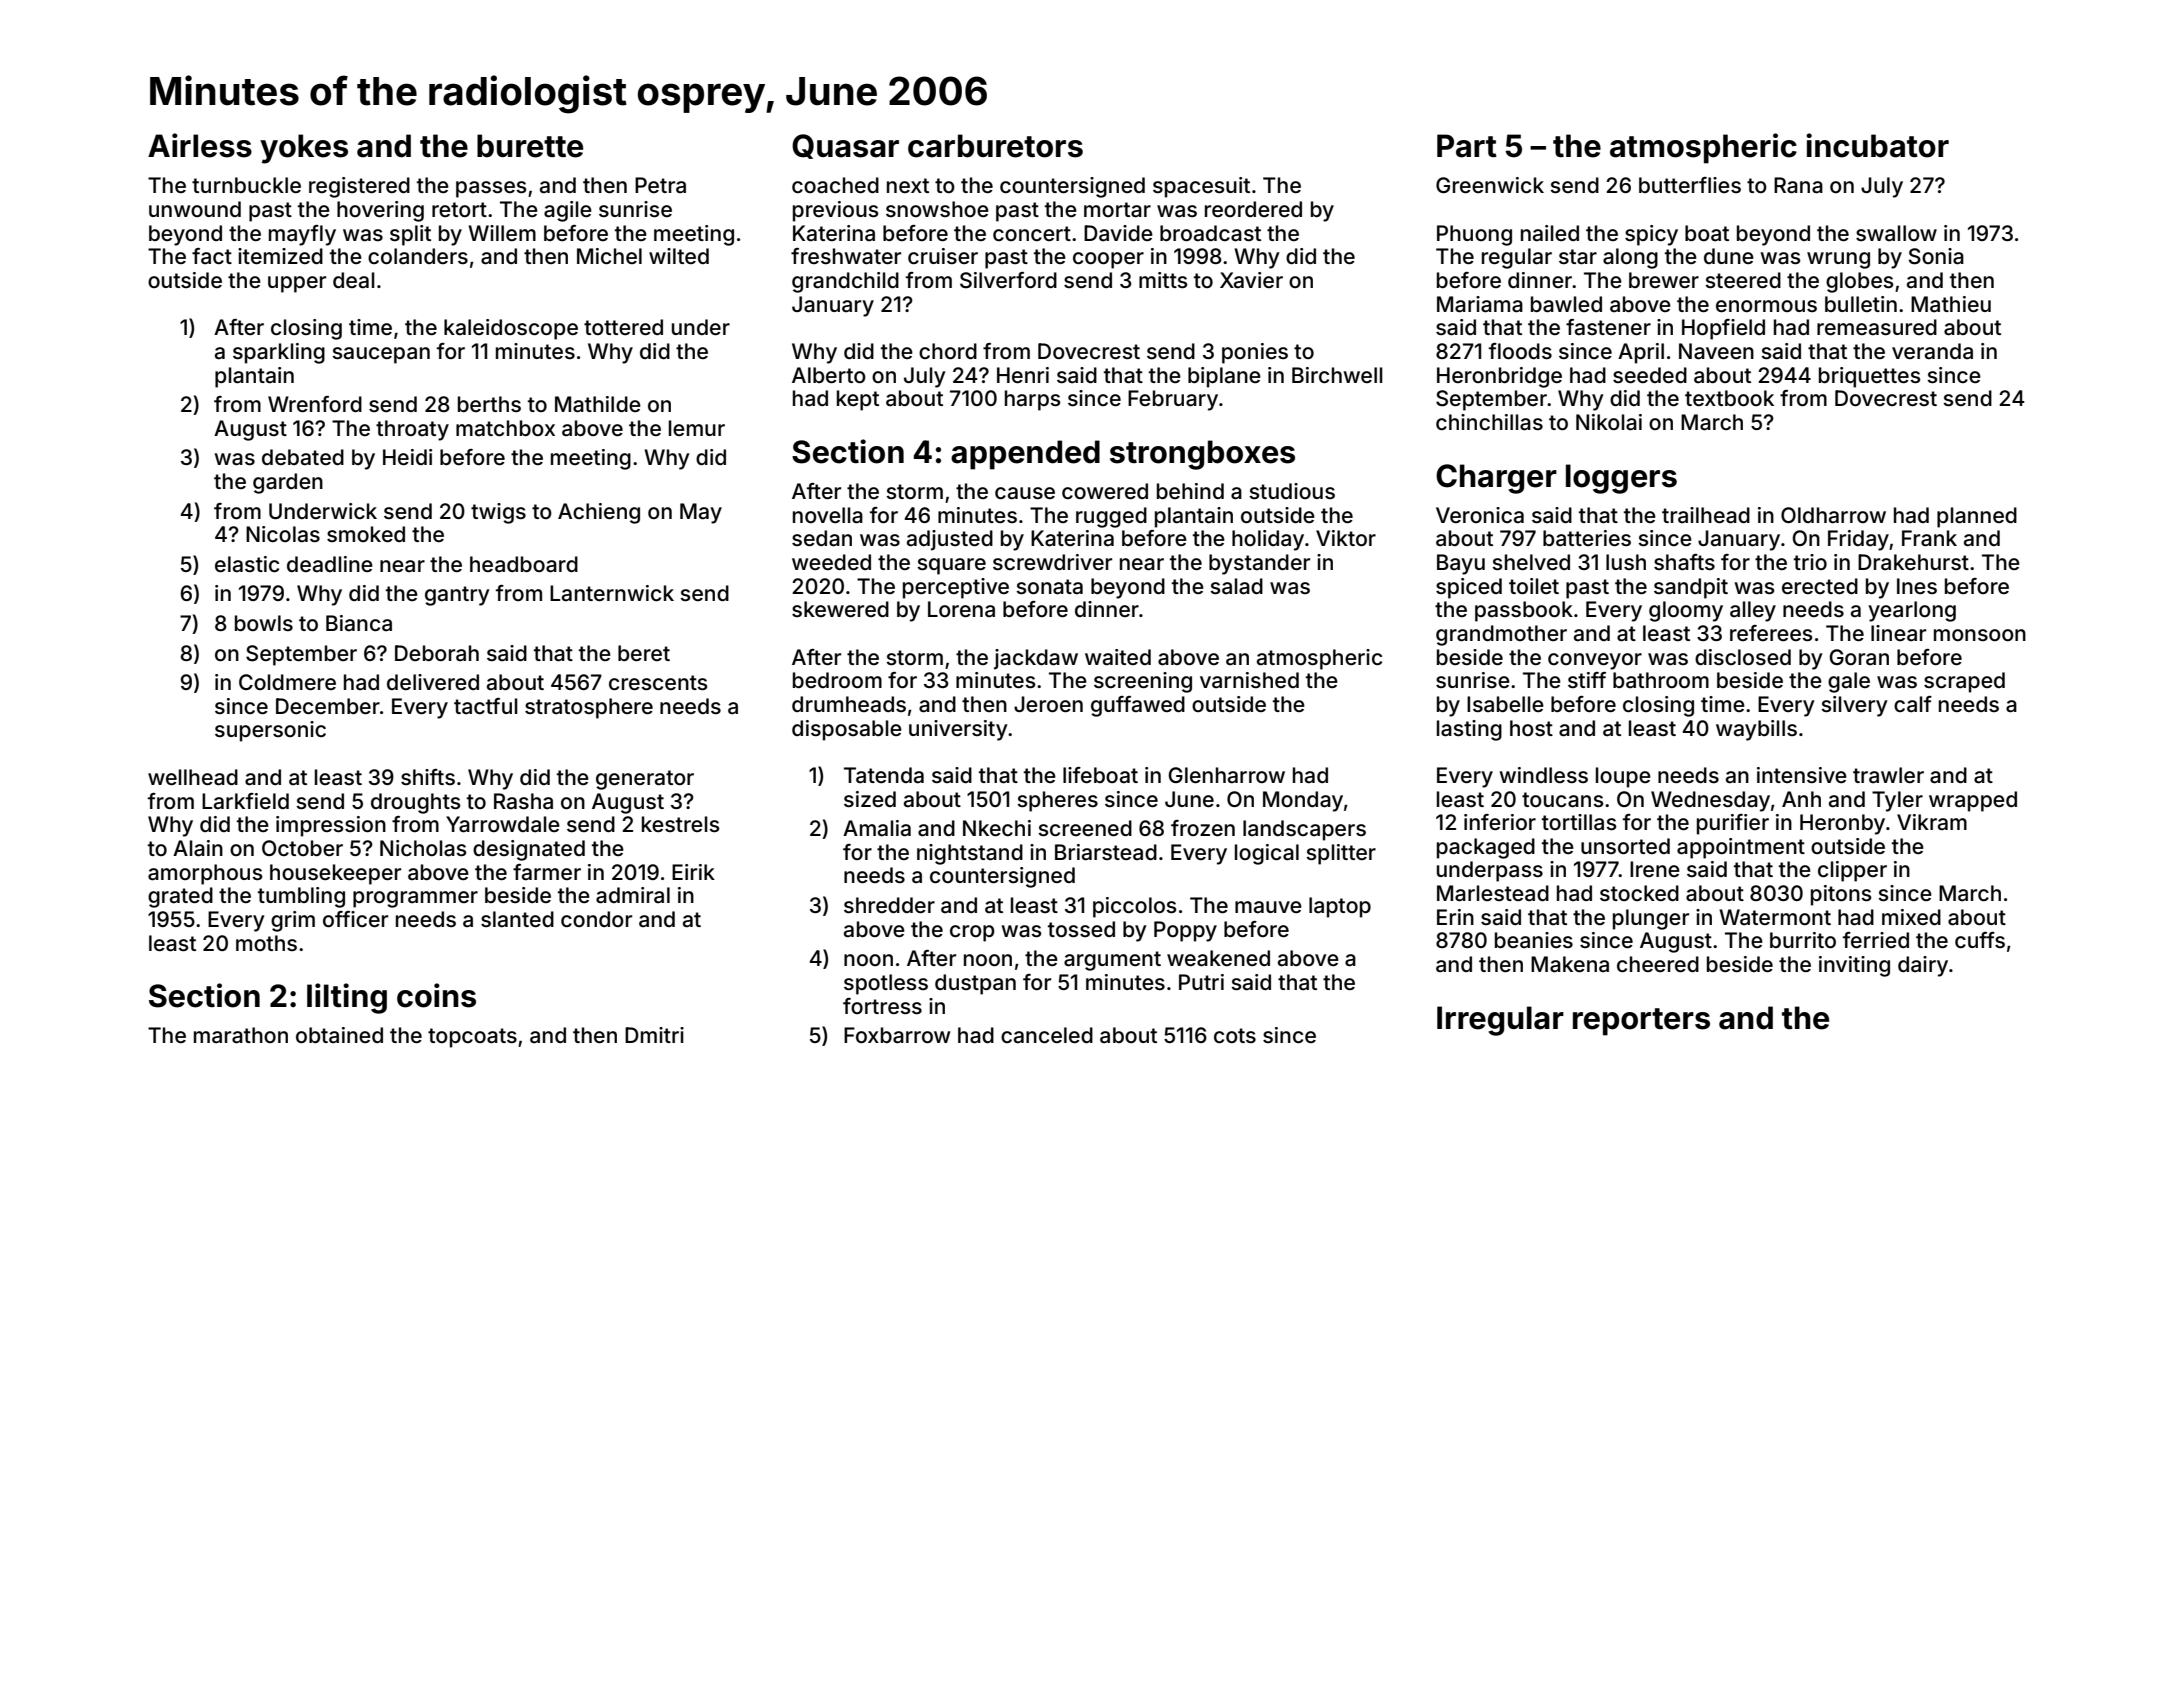 The height and width of the document is (1683, 2178). I want to click on marathon, so click(241, 1035).
